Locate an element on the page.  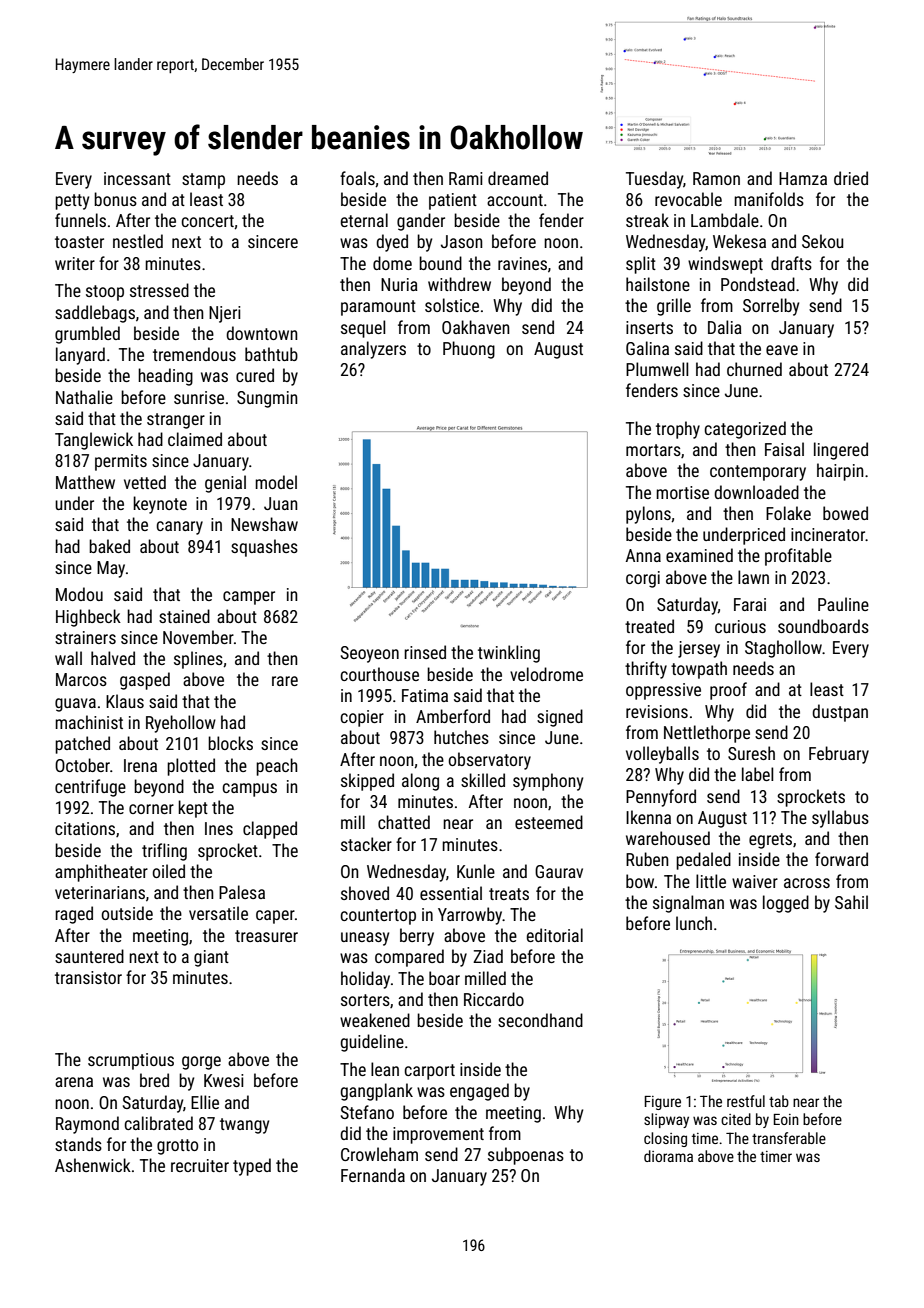
saddlebags is located at coordinates (95, 314).
